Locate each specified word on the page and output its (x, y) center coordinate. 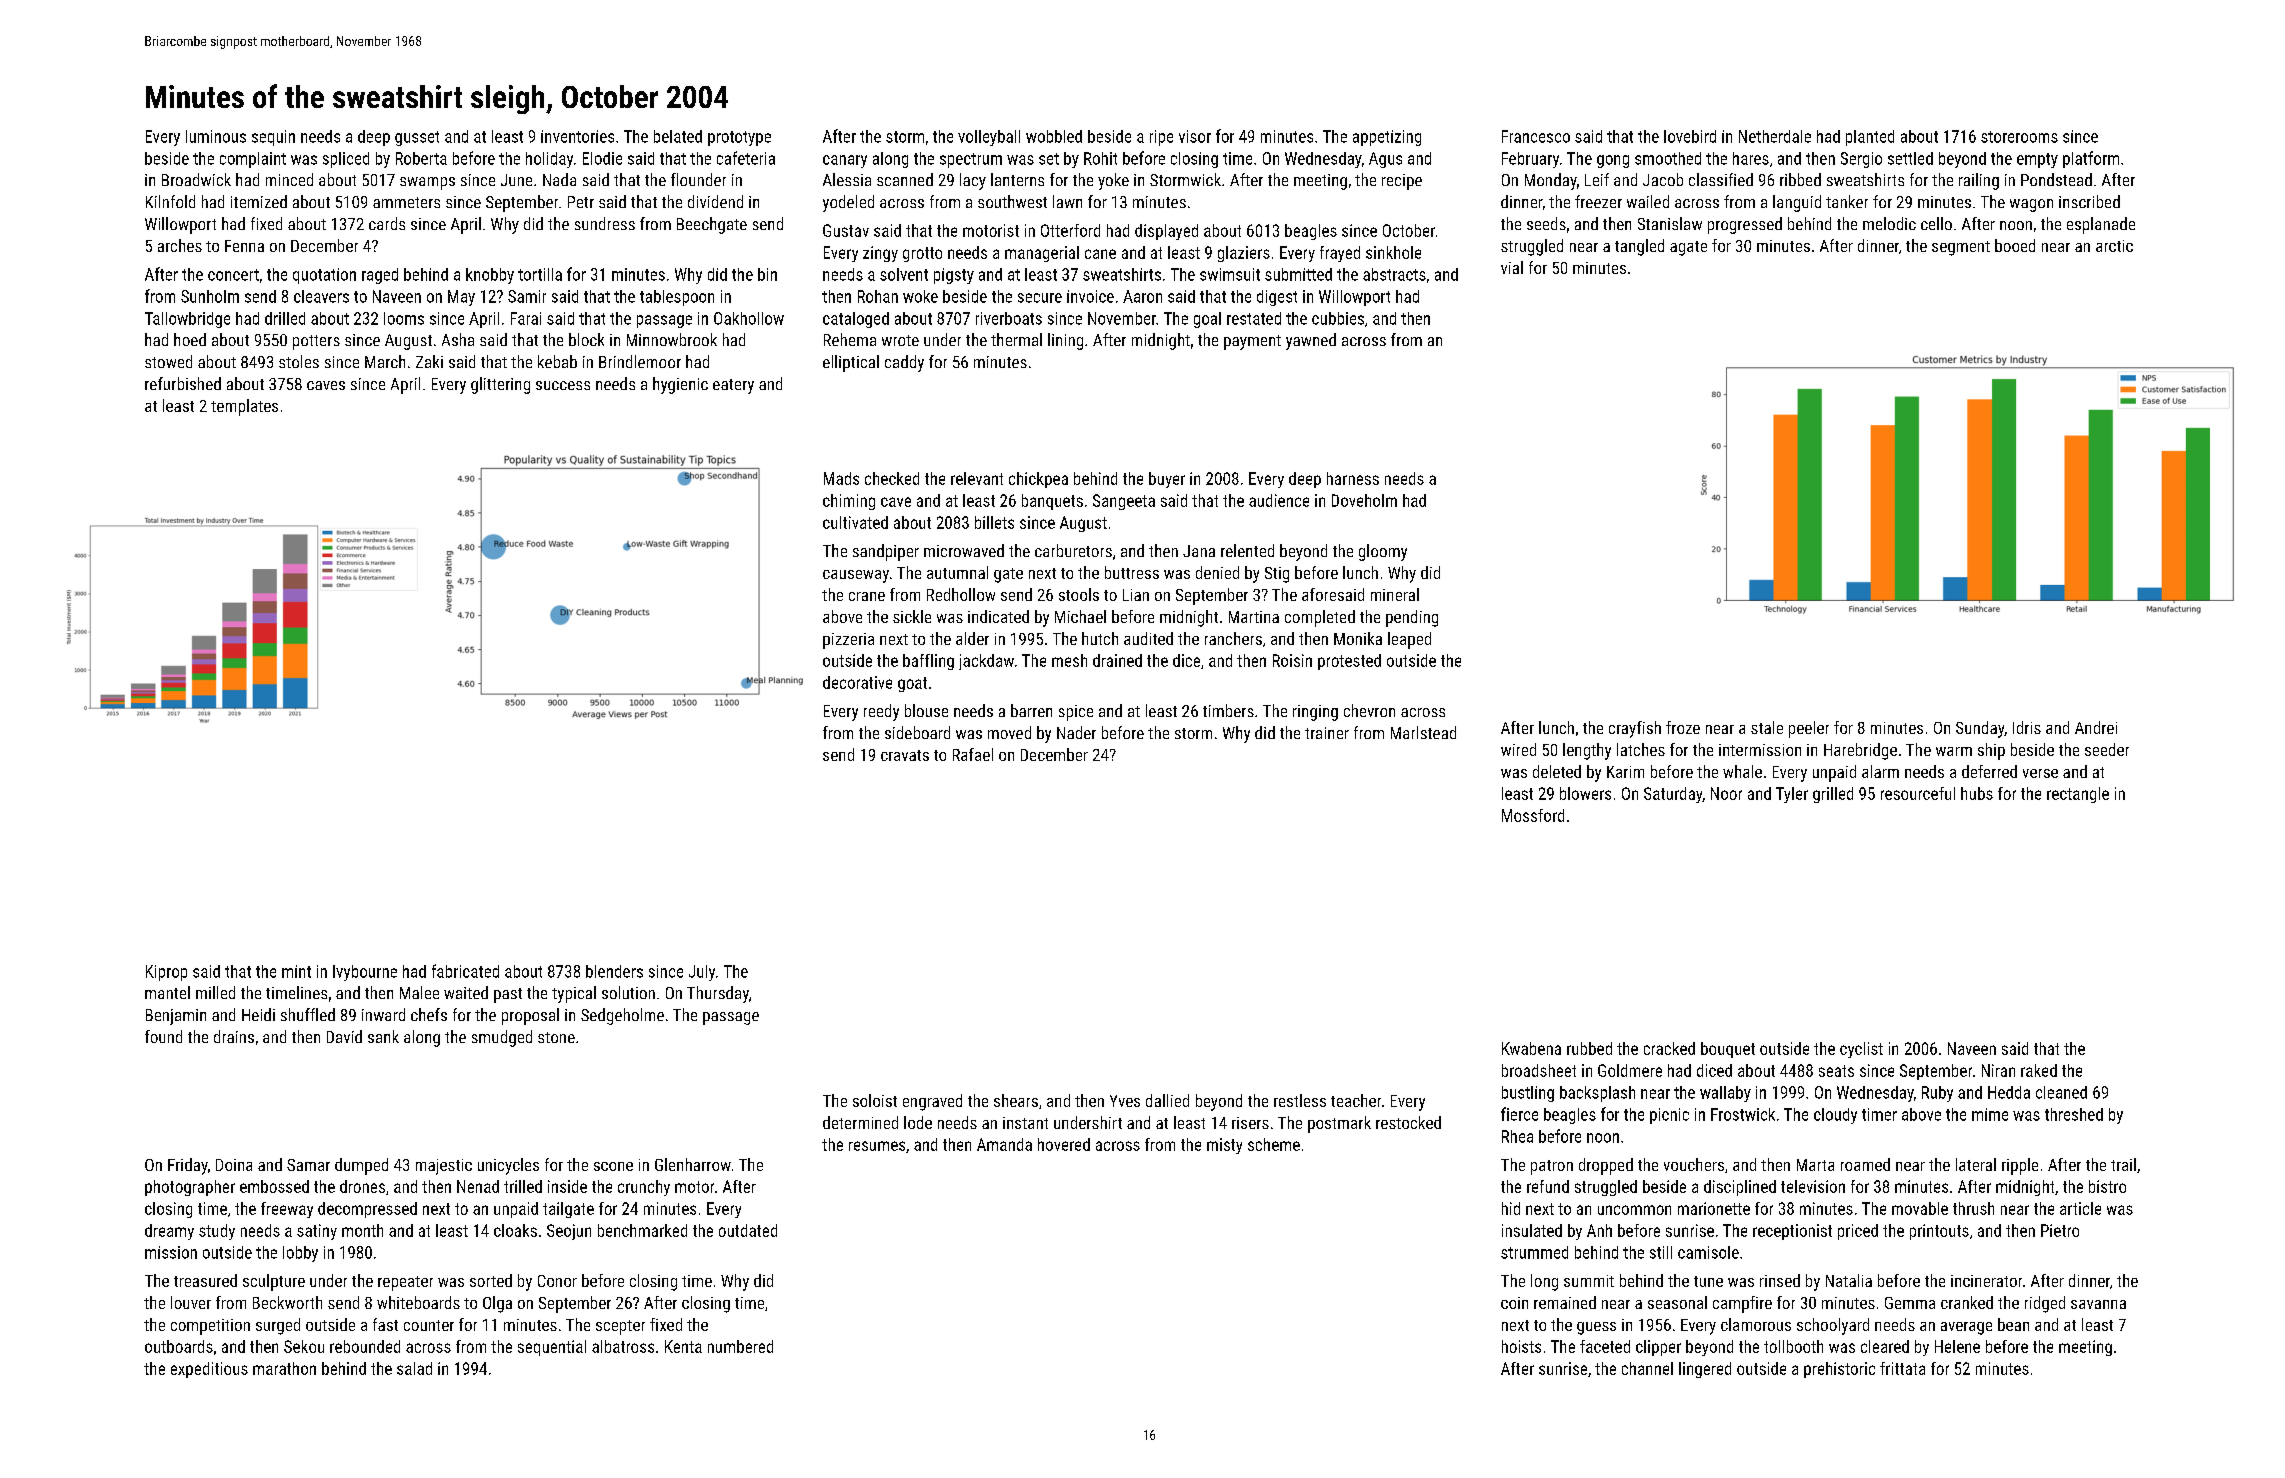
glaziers (1244, 254)
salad (414, 1368)
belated (678, 136)
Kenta (683, 1346)
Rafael (973, 754)
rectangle (2078, 795)
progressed (1745, 225)
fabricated (465, 971)
